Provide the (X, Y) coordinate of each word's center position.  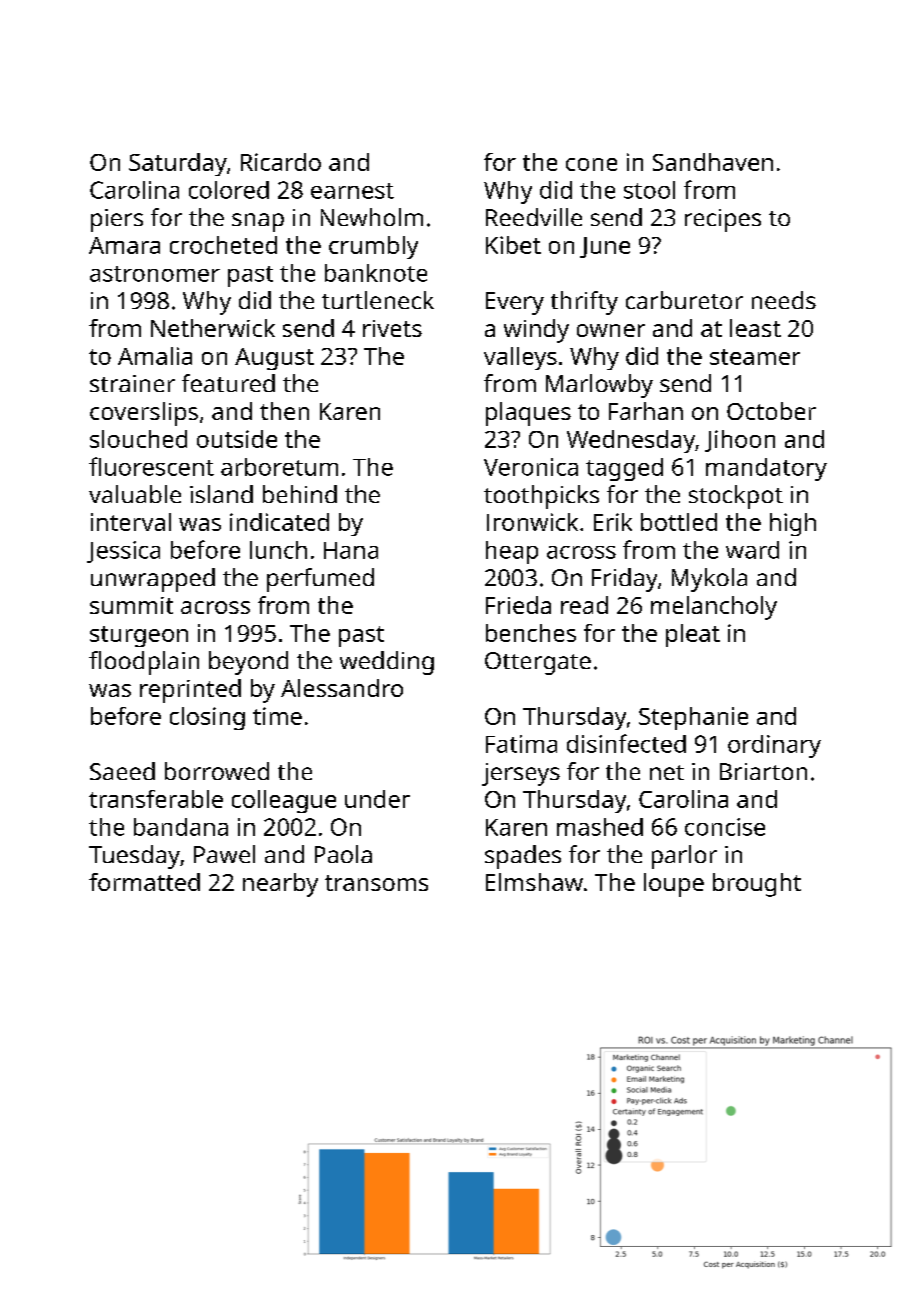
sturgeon (139, 636)
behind (300, 494)
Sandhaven (713, 162)
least (755, 328)
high (793, 524)
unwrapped (153, 580)
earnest (352, 191)
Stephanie (693, 718)
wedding (387, 663)
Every (515, 303)
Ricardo (281, 162)
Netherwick (213, 328)
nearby (280, 885)
